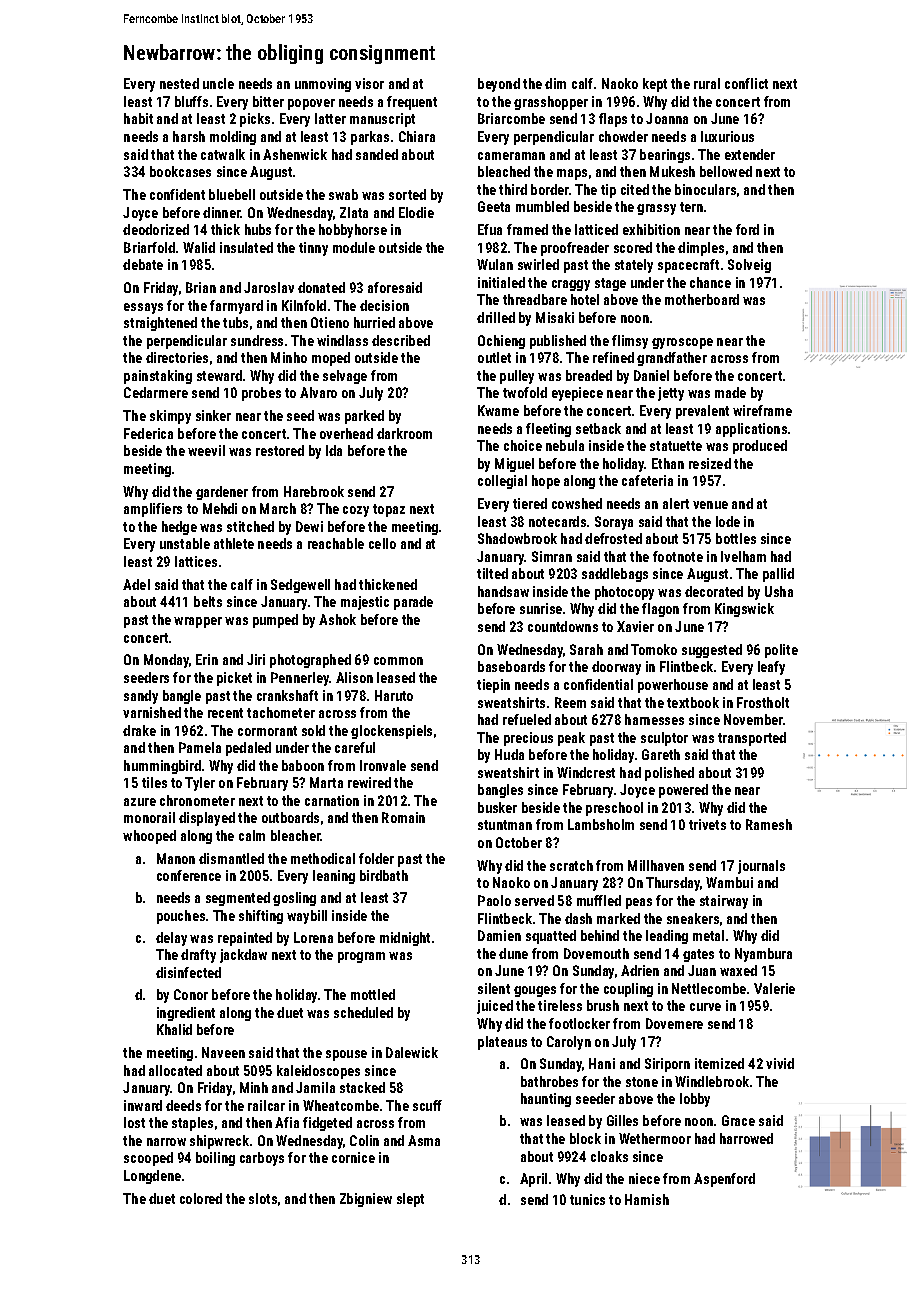  Describe the element at coordinates (587, 1199) in the screenshot. I see `tunics` at that location.
